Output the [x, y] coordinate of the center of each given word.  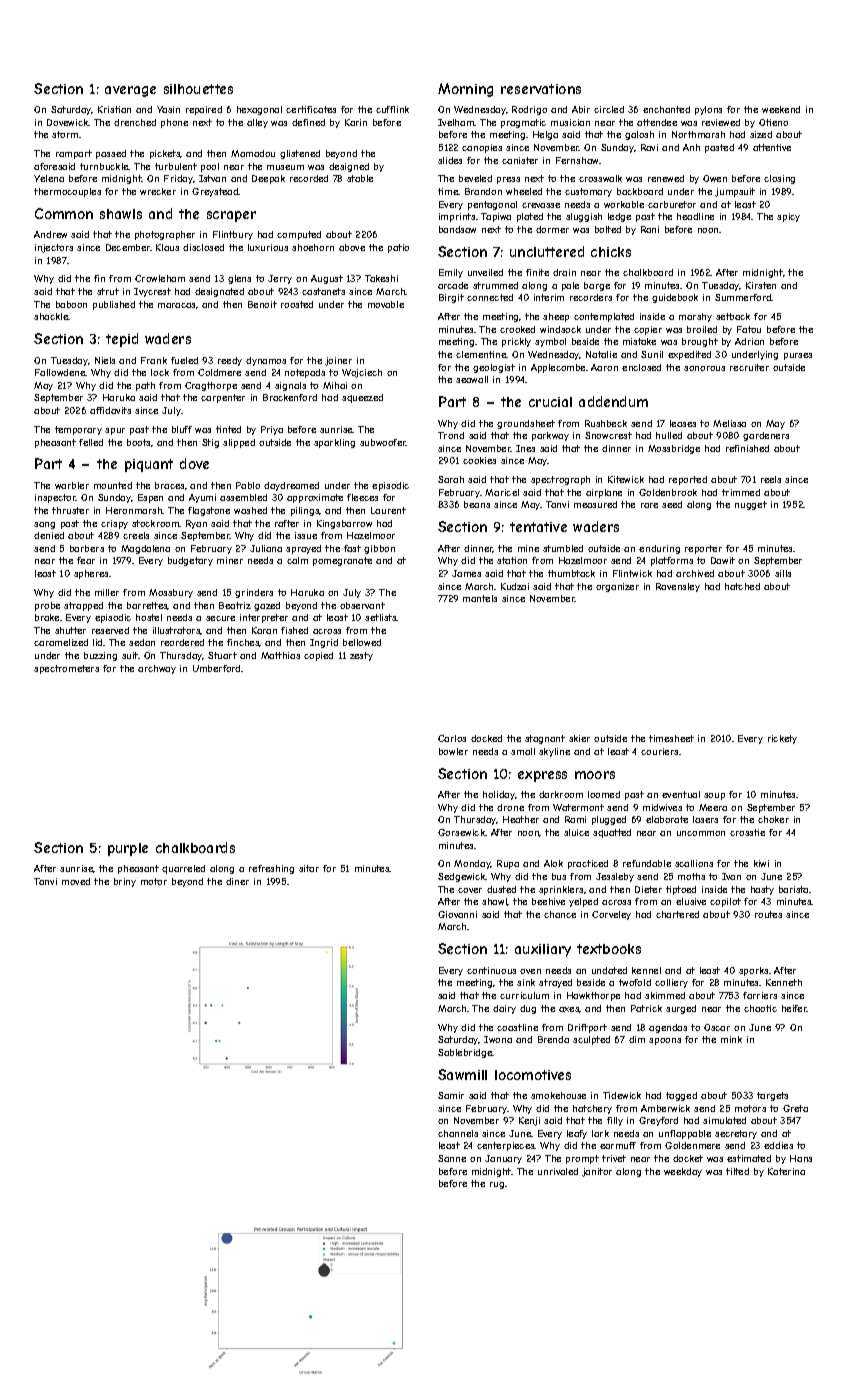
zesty [361, 656]
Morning [465, 90]
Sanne [452, 1158]
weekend [781, 109]
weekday [683, 1172]
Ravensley [678, 587]
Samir [451, 1095]
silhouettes [198, 89]
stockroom [156, 523]
